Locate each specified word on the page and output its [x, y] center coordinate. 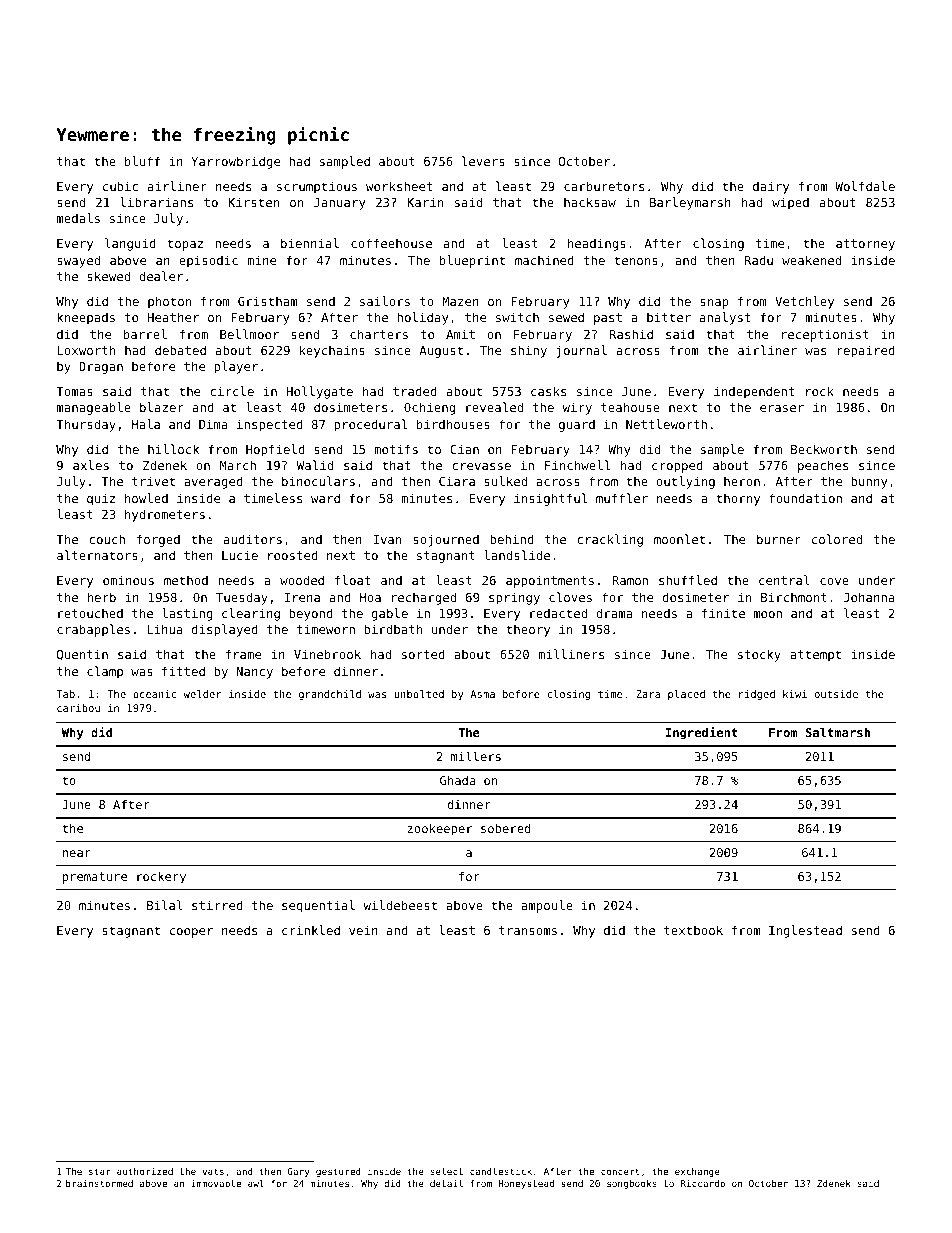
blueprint [472, 261]
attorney [865, 245]
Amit [460, 334]
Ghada [458, 780]
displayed [225, 630]
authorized [145, 1171]
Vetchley [804, 302]
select [447, 1171]
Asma [482, 694]
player [236, 367]
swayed [78, 261]
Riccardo [703, 1183]
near [77, 853]
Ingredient [702, 733]
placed [686, 695]
